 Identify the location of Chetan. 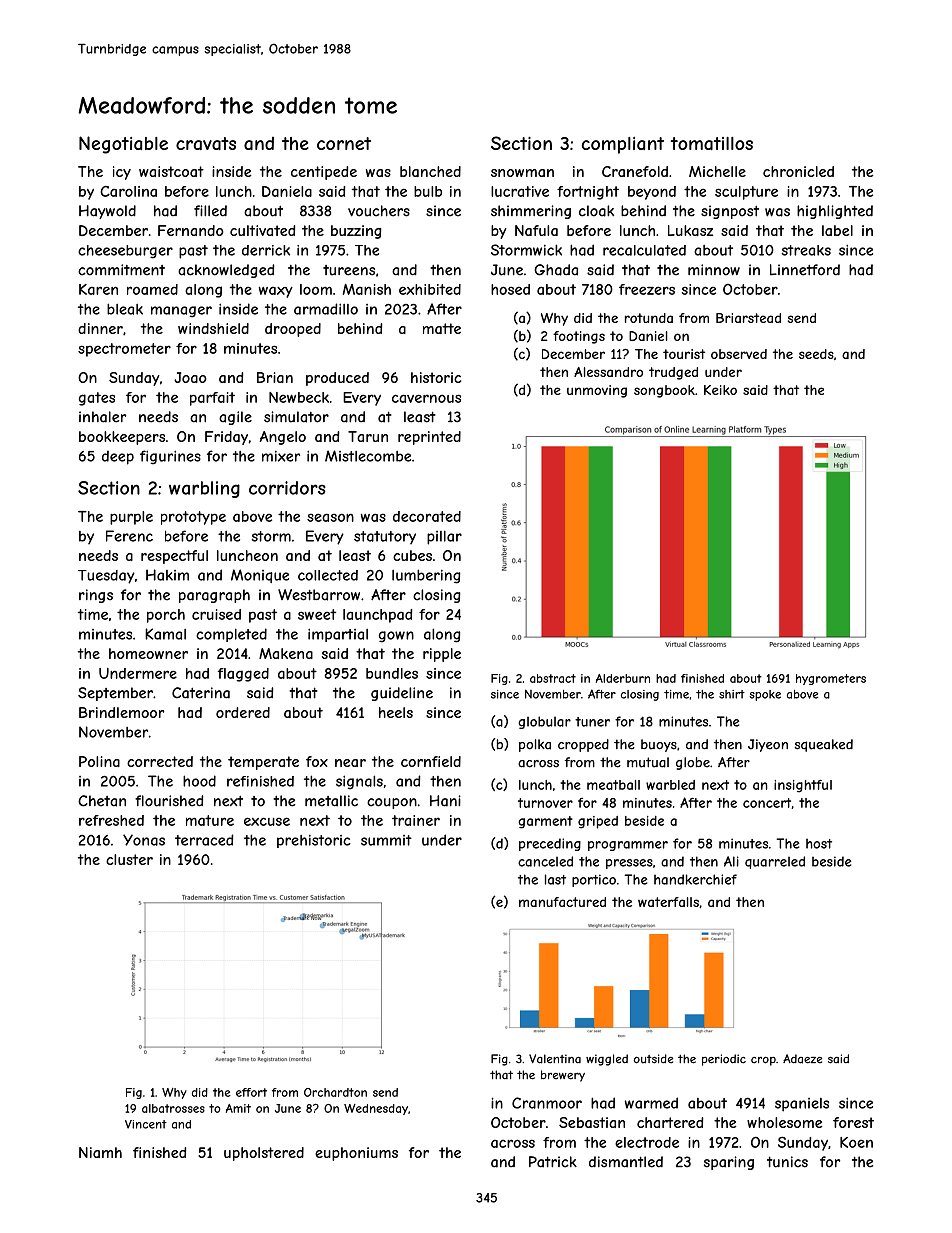
(102, 801).
